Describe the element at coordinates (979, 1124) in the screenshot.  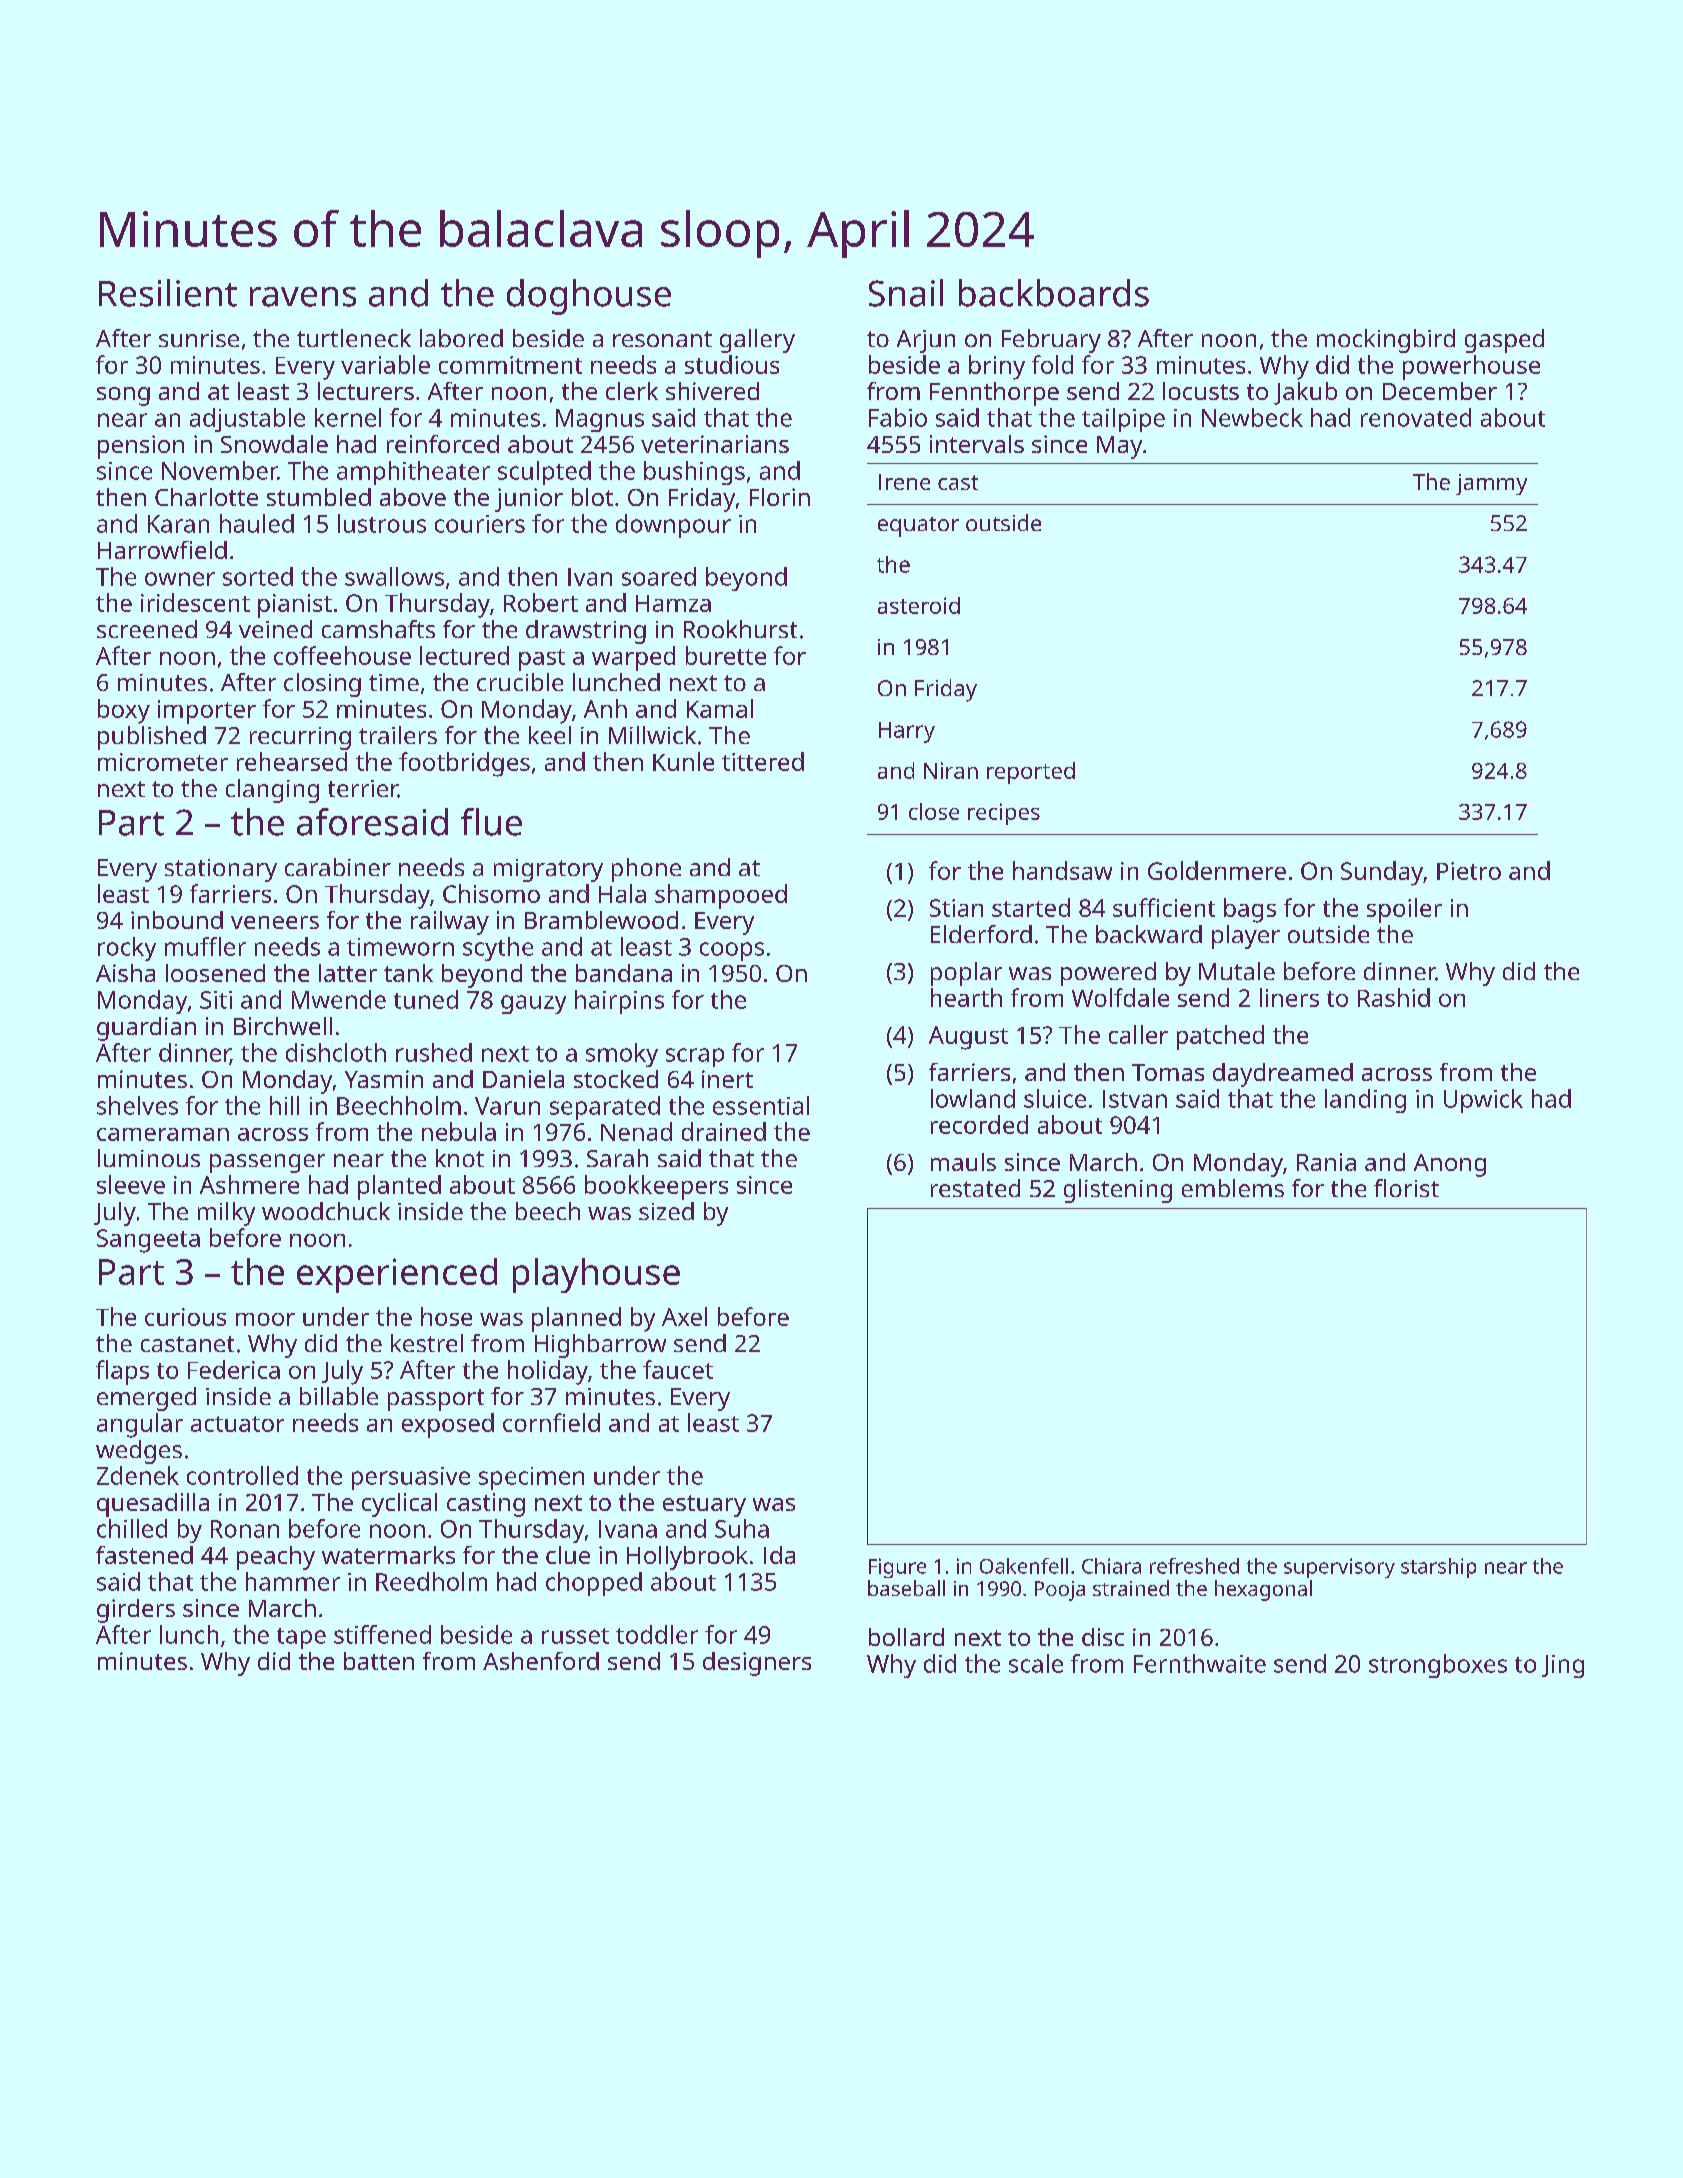
I see `recorded` at that location.
